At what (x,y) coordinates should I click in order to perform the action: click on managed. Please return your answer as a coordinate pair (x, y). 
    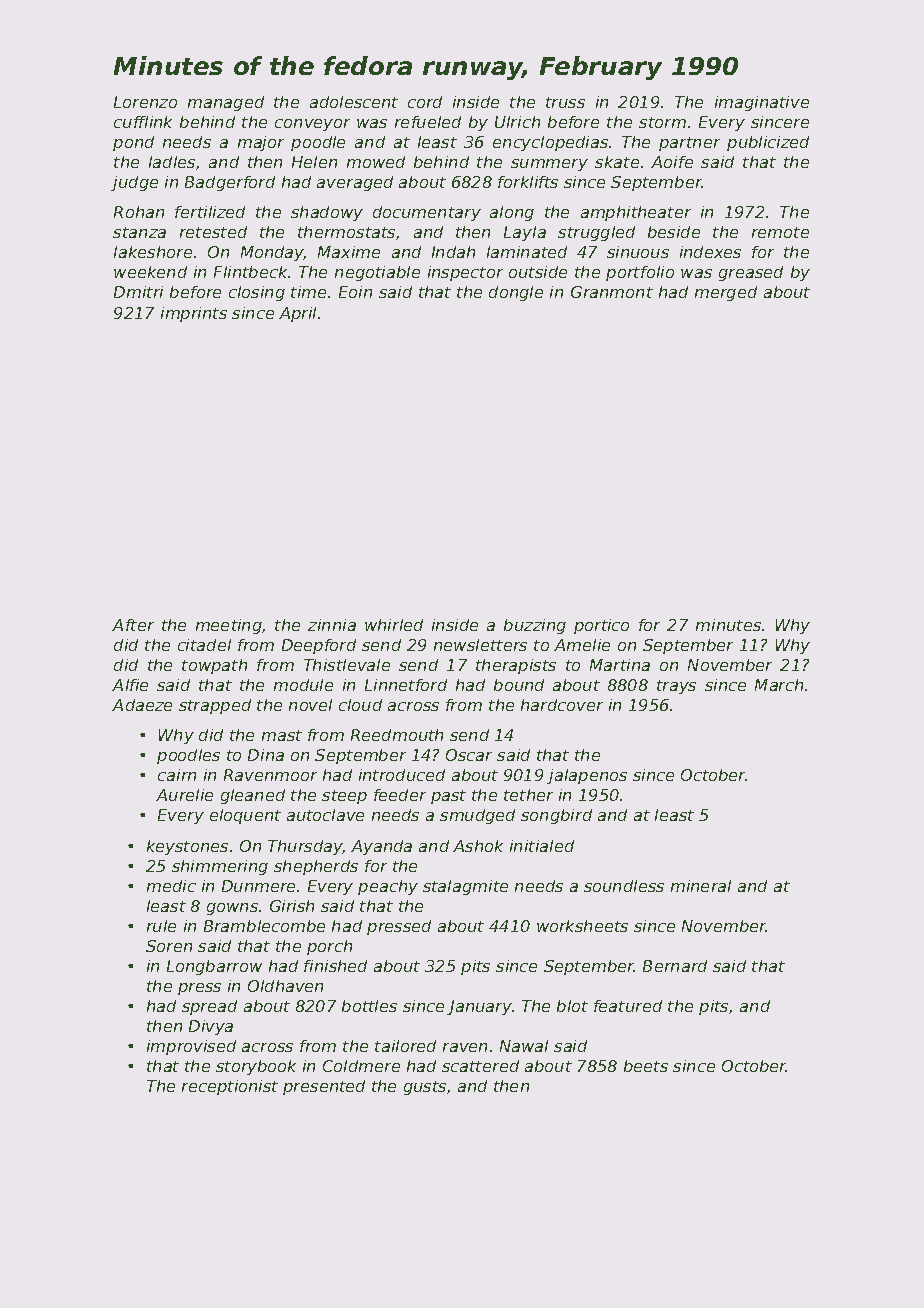
    Looking at the image, I should click on (226, 103).
